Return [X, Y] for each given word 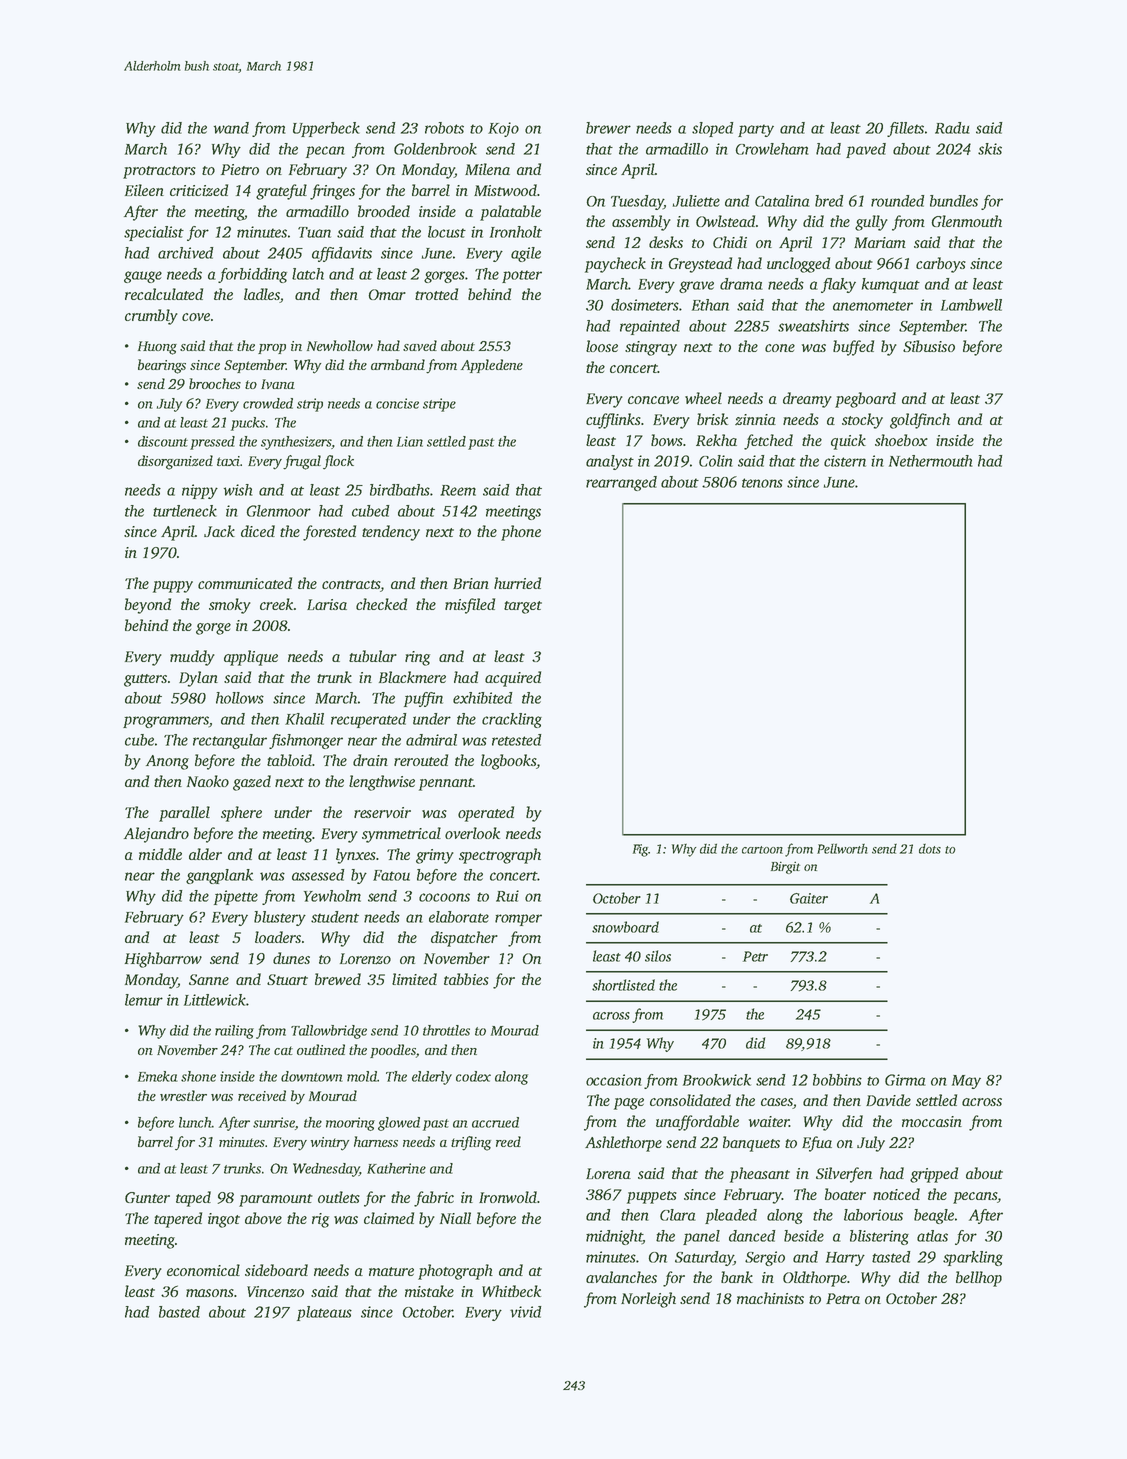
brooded [384, 211]
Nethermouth [931, 461]
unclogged [798, 265]
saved [420, 345]
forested [329, 533]
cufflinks [613, 421]
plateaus [324, 1313]
